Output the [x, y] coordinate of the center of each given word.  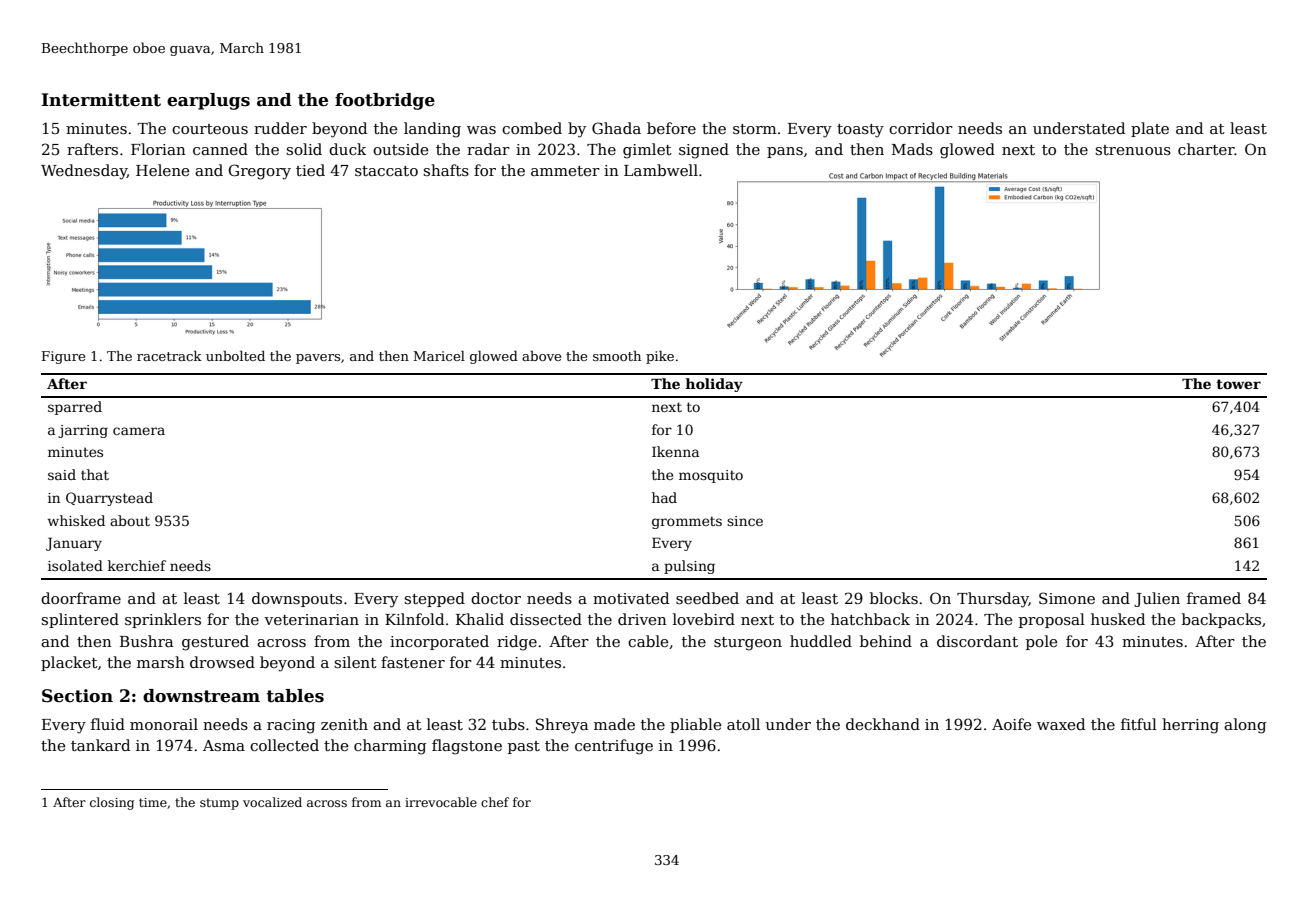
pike [660, 357]
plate [1150, 129]
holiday [714, 385]
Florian [158, 149]
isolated [75, 565]
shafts [446, 170]
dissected [546, 619]
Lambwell [661, 170]
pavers [318, 359]
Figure [63, 357]
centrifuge [614, 747]
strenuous [1133, 150]
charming [390, 747]
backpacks [1221, 620]
